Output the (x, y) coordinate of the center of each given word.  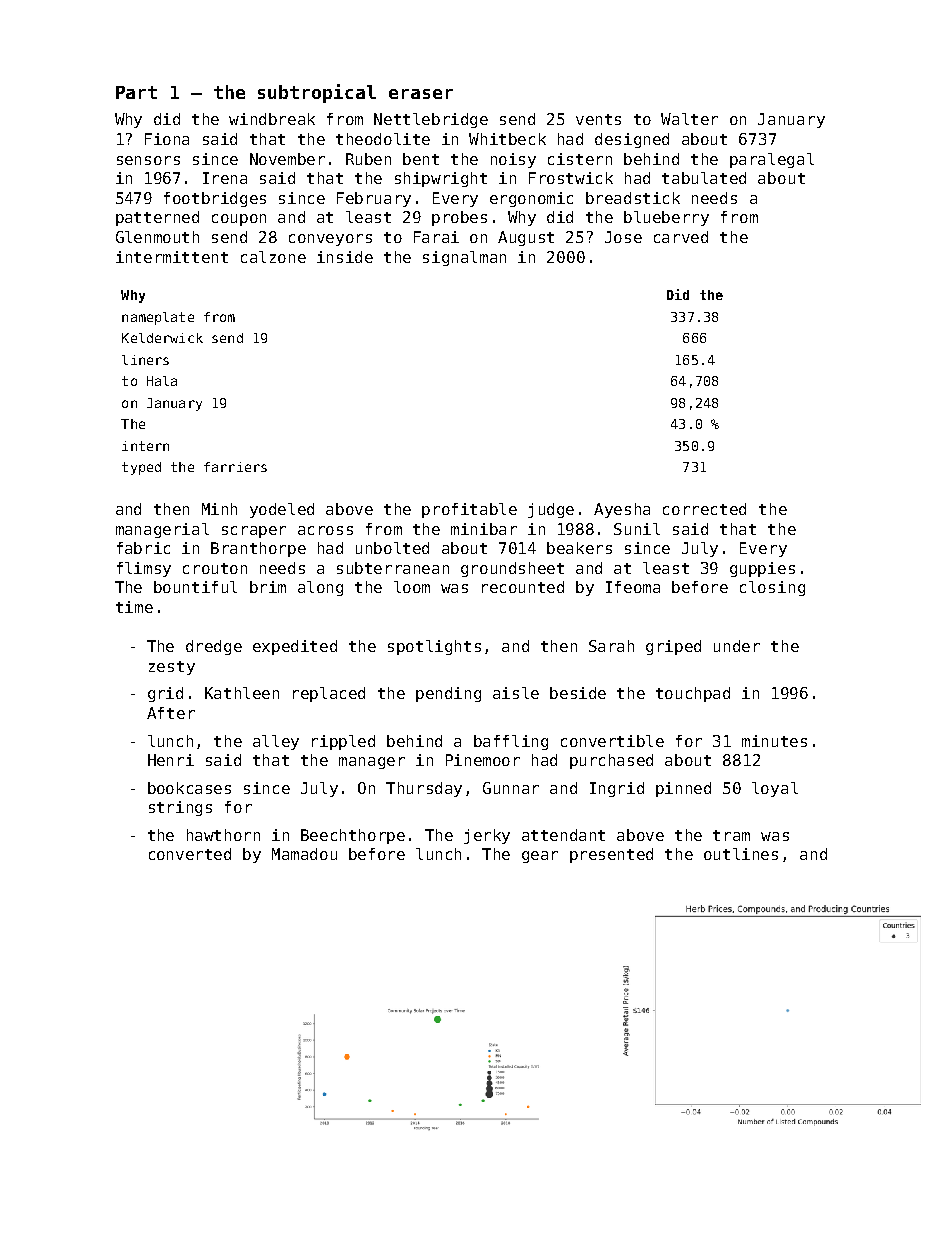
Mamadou (304, 854)
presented (611, 855)
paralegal (772, 160)
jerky (487, 836)
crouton (215, 568)
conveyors (330, 240)
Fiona (167, 139)
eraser (421, 94)
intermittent (172, 257)
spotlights (434, 647)
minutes (774, 741)
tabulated (704, 178)
